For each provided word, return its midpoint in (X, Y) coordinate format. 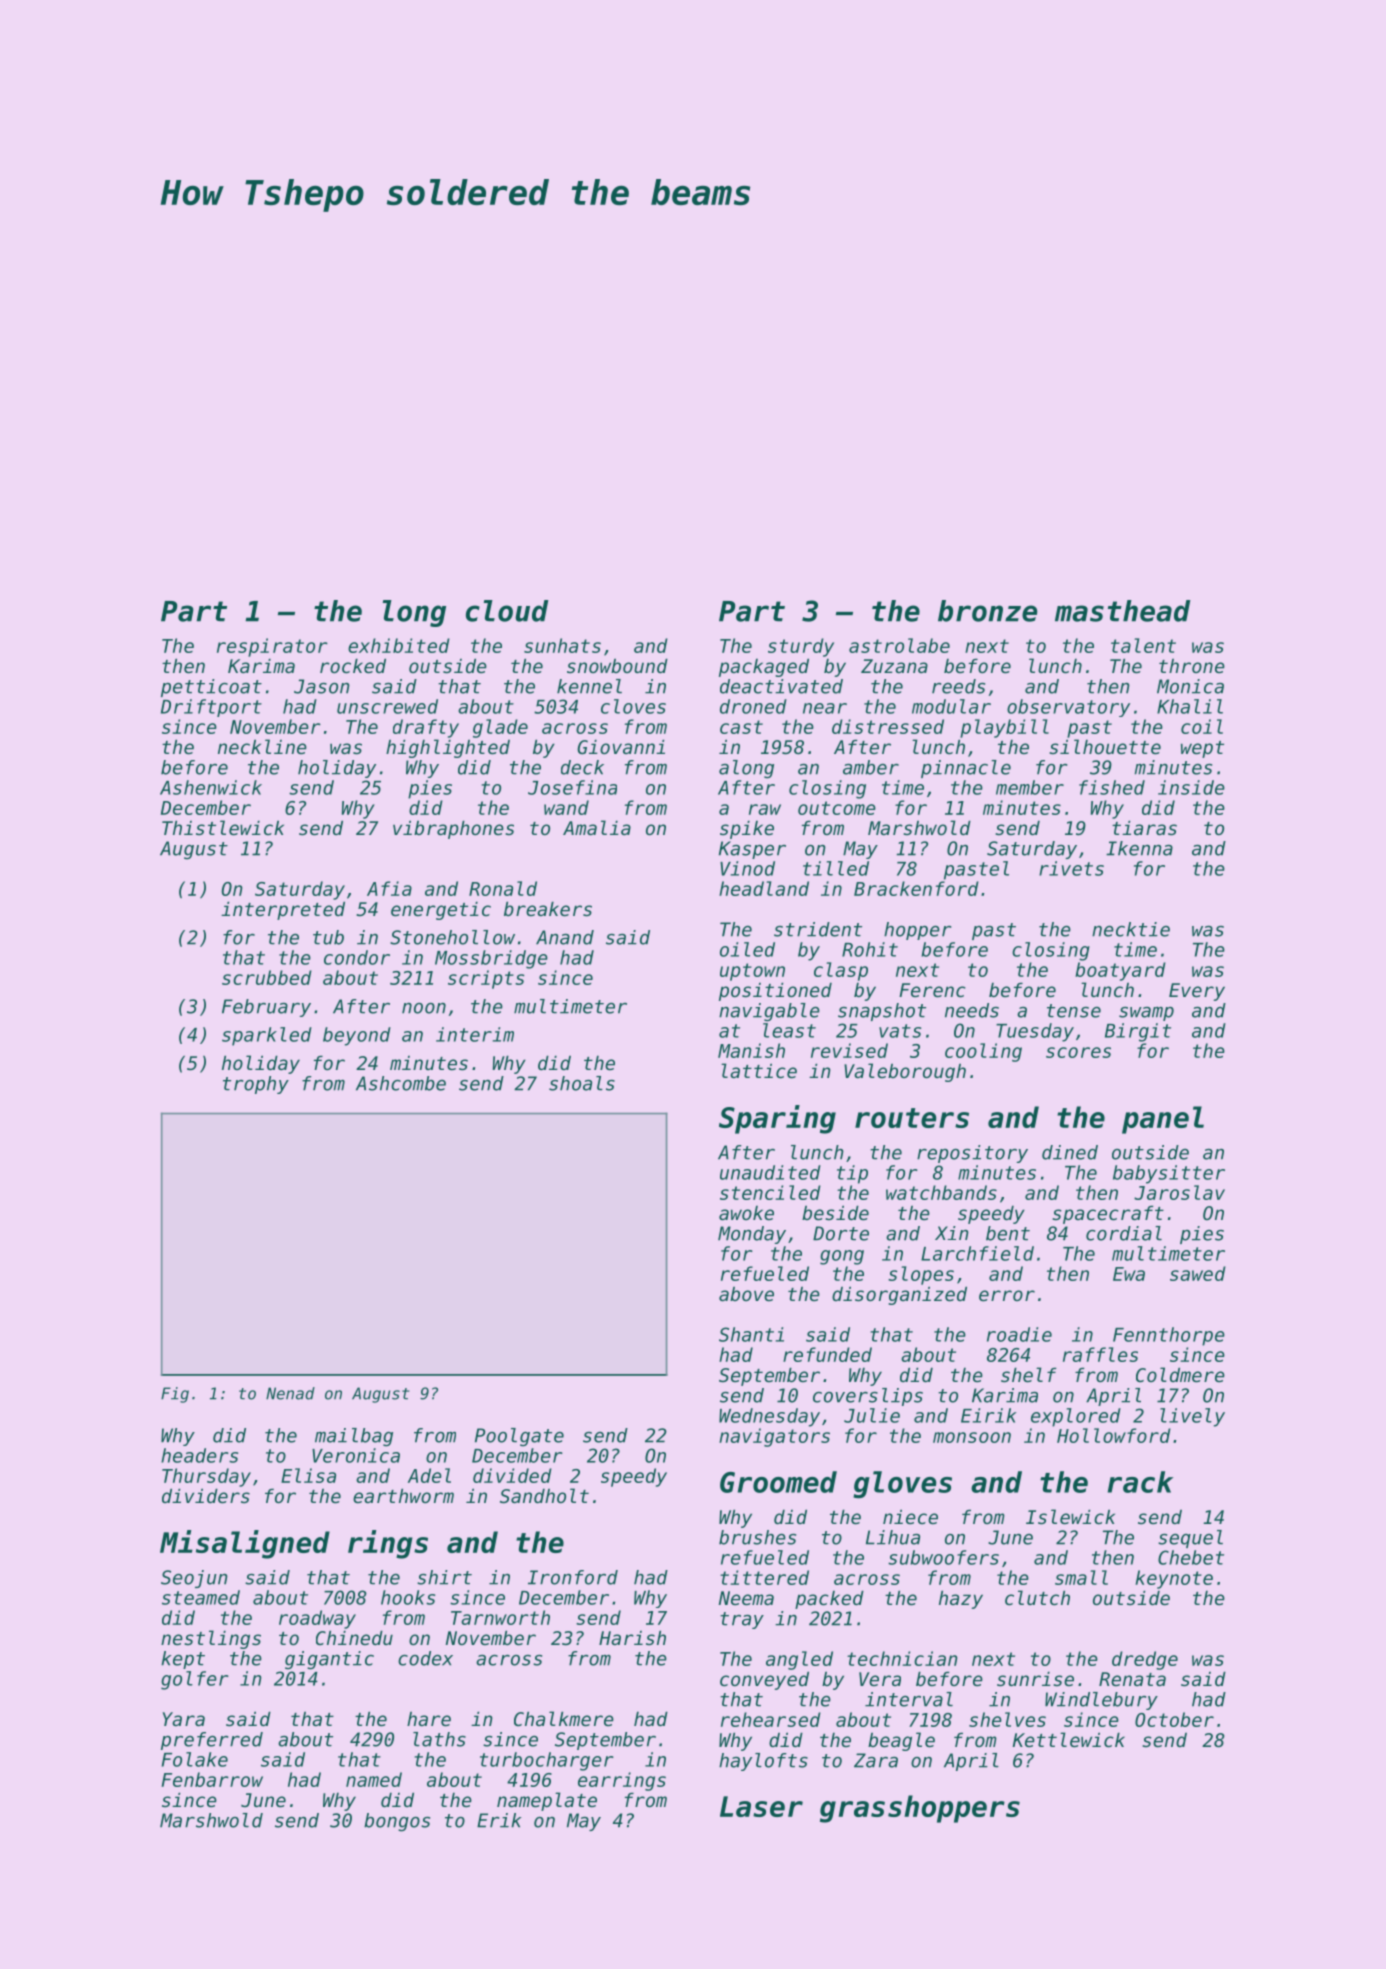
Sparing (777, 1119)
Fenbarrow (212, 1779)
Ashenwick (211, 787)
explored (1076, 1417)
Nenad (290, 1393)
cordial (1124, 1233)
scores (1078, 1052)
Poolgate (519, 1437)
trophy (256, 1085)
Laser (761, 1806)
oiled (747, 949)
